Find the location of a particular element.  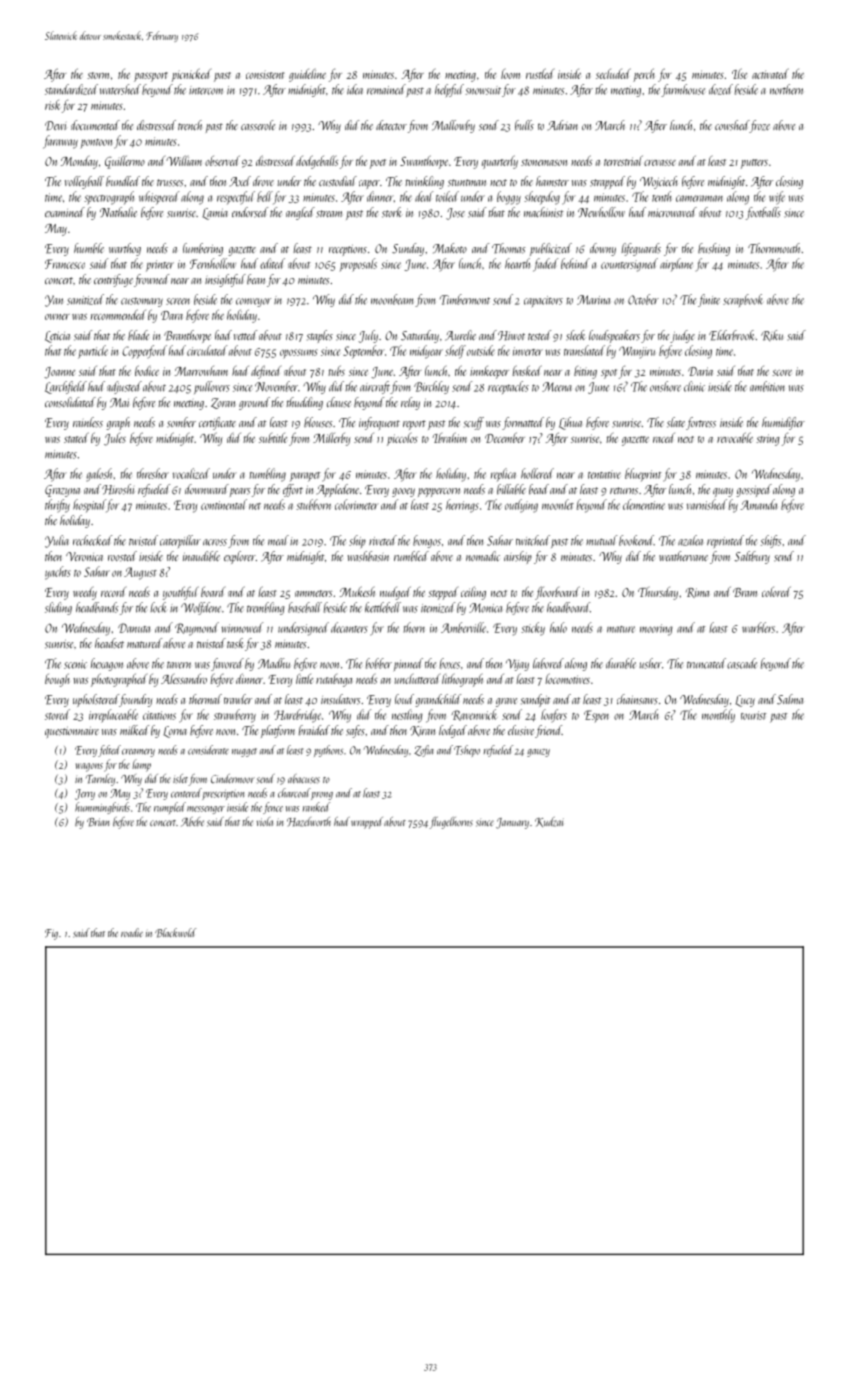

chainsaws is located at coordinates (637, 699).
